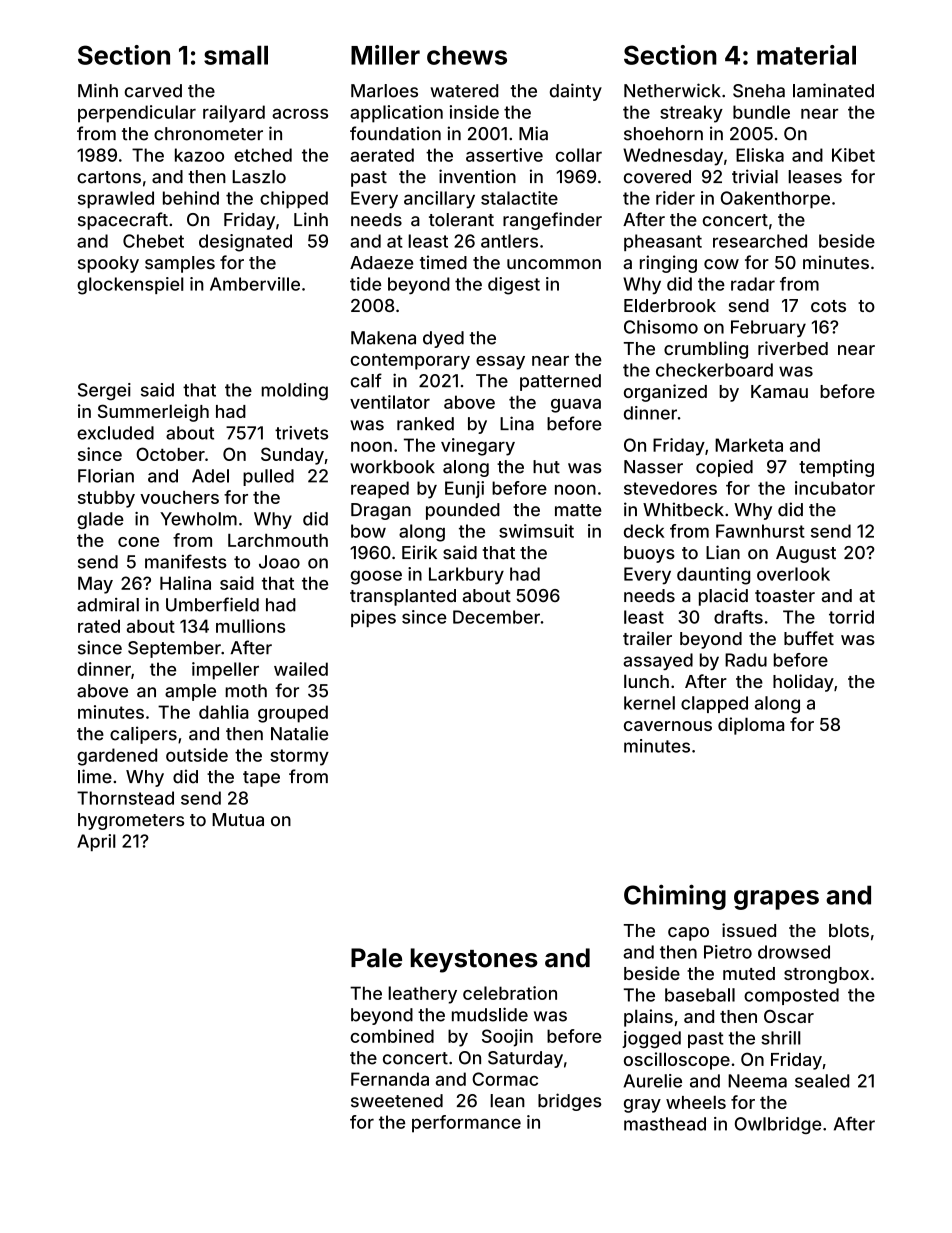 This screenshot has height=1233, width=952. Describe the element at coordinates (464, 490) in the screenshot. I see `Eunji` at that location.
